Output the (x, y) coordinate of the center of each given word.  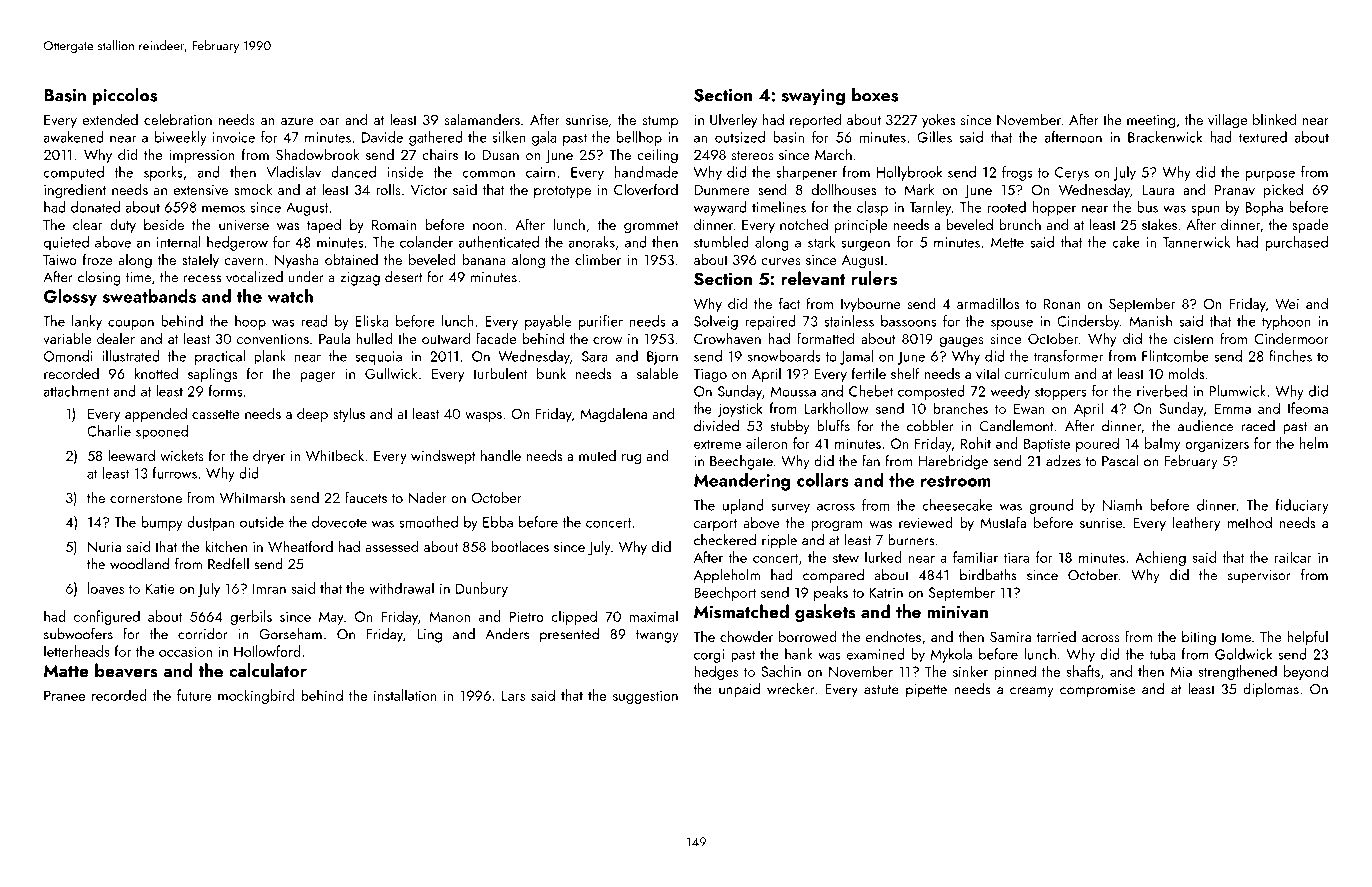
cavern (244, 261)
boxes (875, 94)
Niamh (1122, 505)
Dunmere (721, 190)
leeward (131, 455)
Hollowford (267, 651)
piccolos (125, 96)
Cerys (1072, 174)
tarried (1056, 636)
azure (297, 121)
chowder (746, 636)
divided (716, 426)
